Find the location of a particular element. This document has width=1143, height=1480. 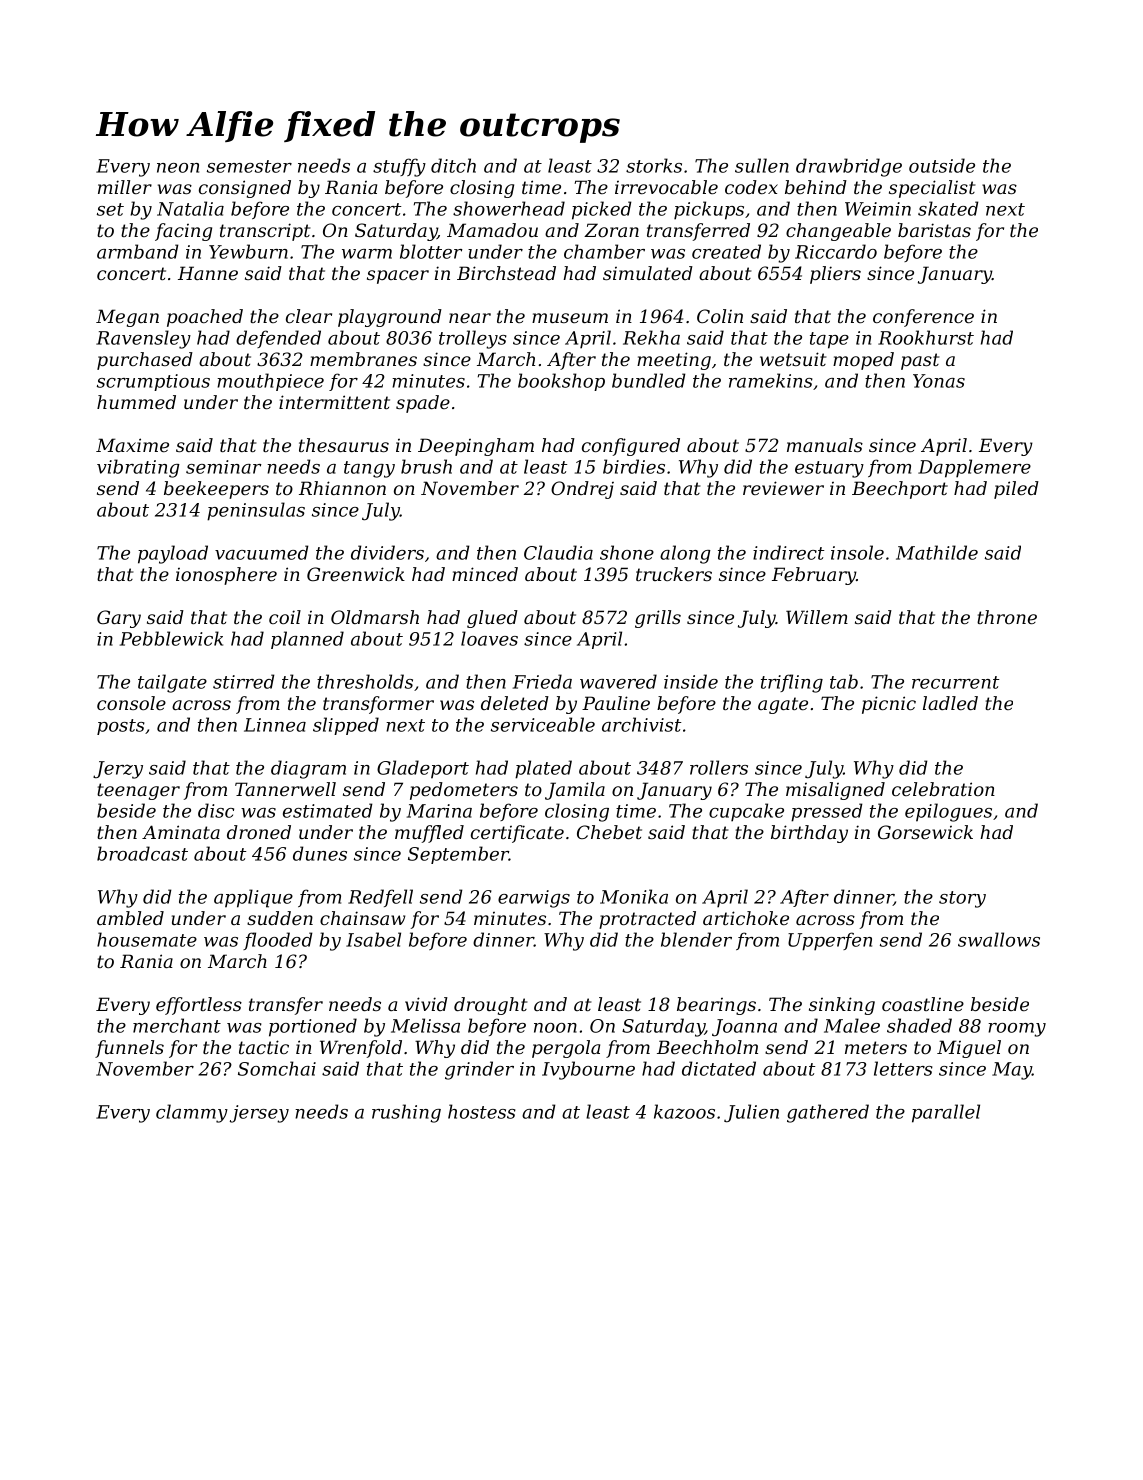

Chebet is located at coordinates (609, 832).
